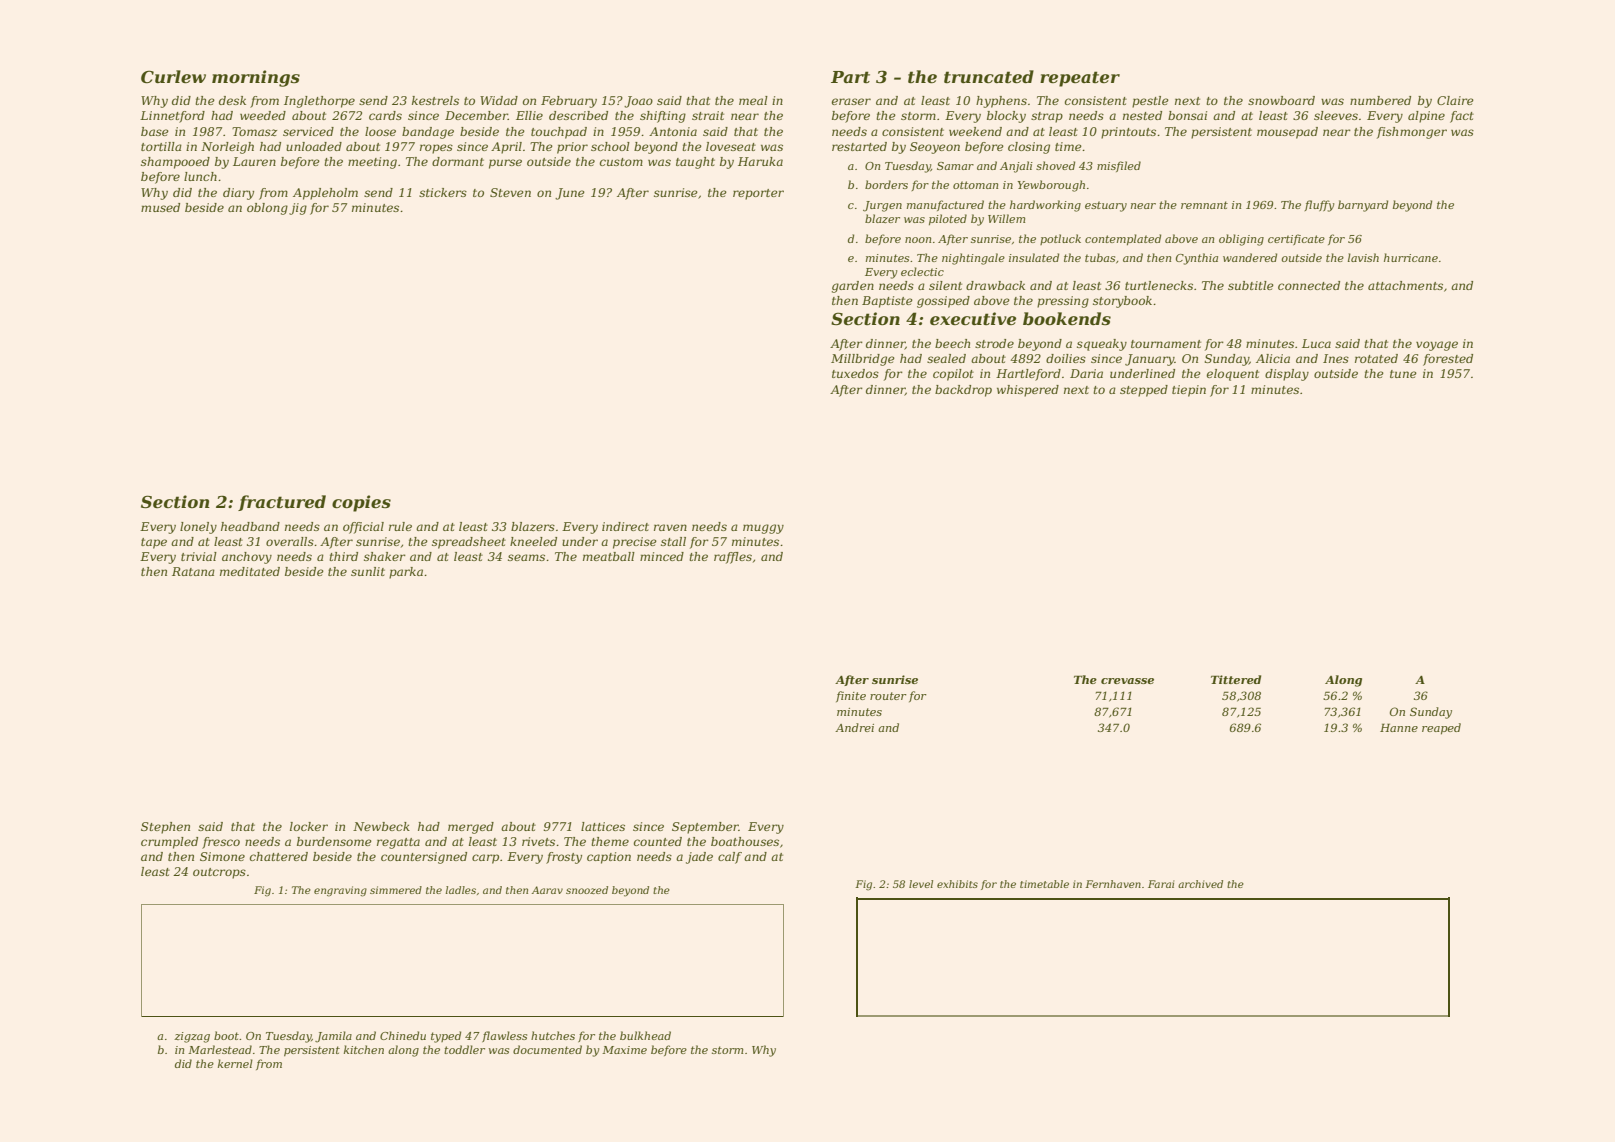  I want to click on Part, so click(850, 77).
